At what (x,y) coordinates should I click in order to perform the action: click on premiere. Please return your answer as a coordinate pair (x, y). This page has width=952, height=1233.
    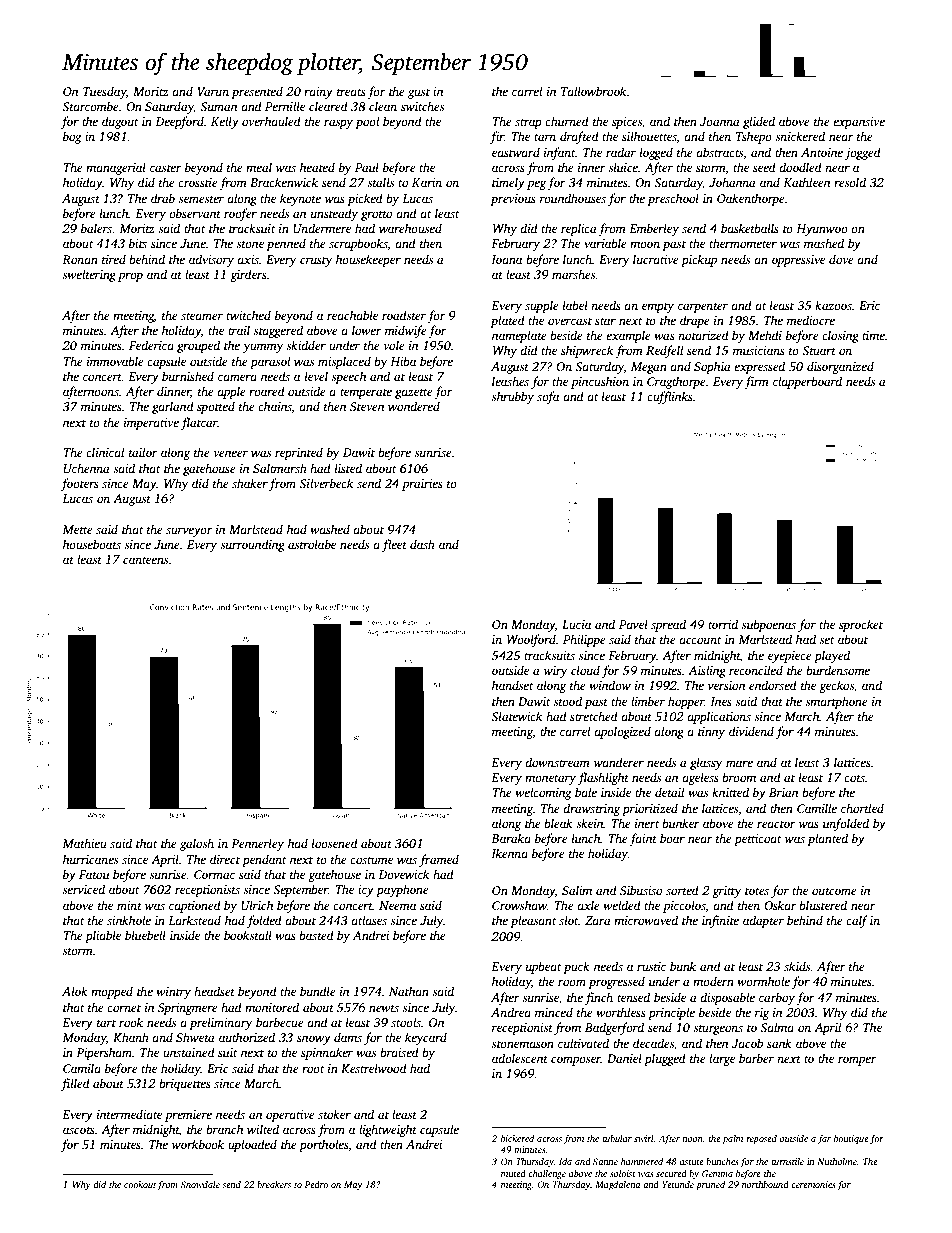
    Looking at the image, I should click on (188, 1116).
